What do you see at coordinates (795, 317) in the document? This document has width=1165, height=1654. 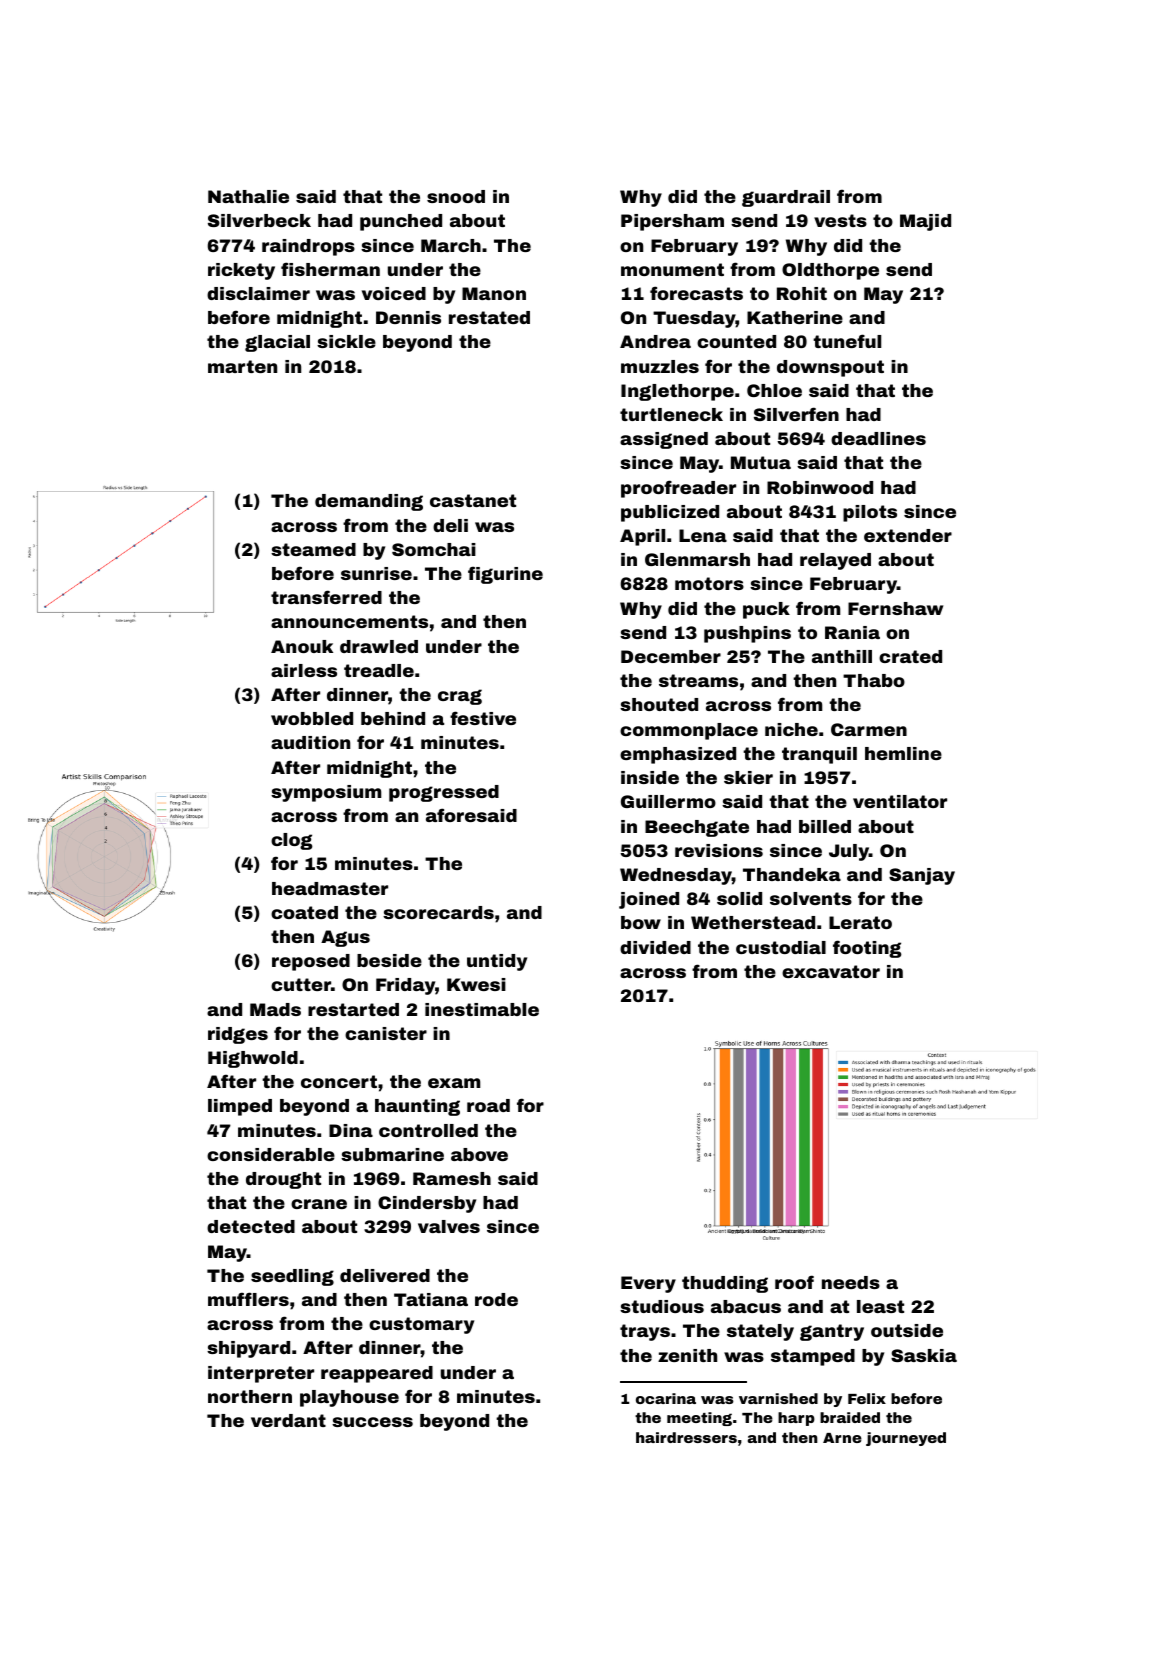 I see `Katherine` at bounding box center [795, 317].
